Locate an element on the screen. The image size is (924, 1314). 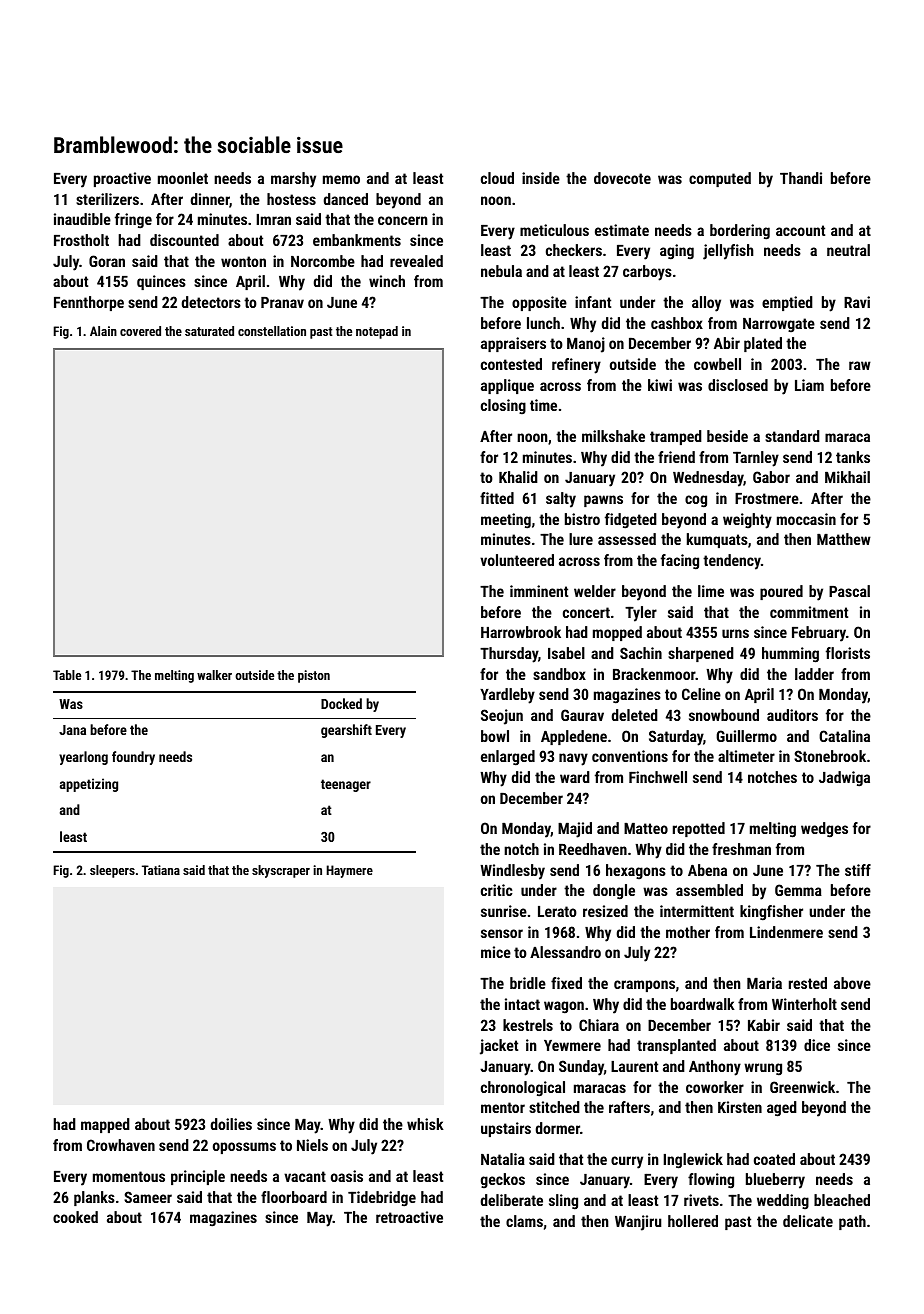
Thandi is located at coordinates (801, 178).
